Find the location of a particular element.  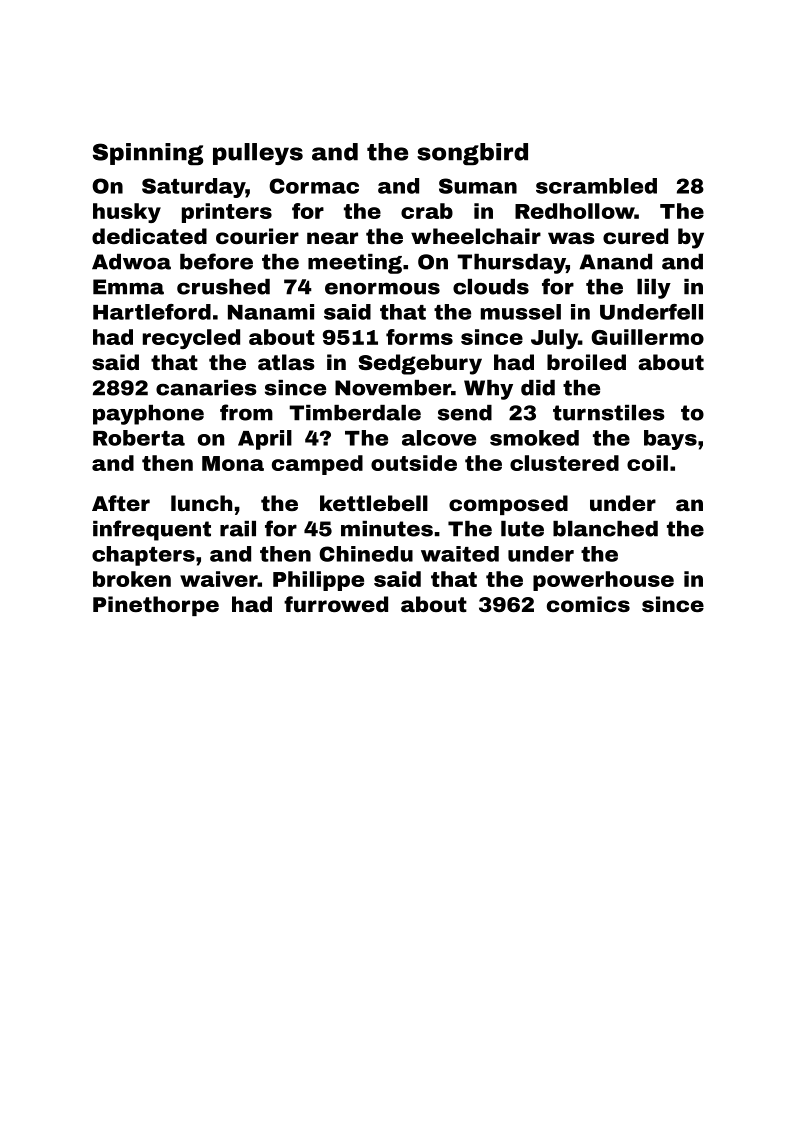

scrambled is located at coordinates (596, 186).
